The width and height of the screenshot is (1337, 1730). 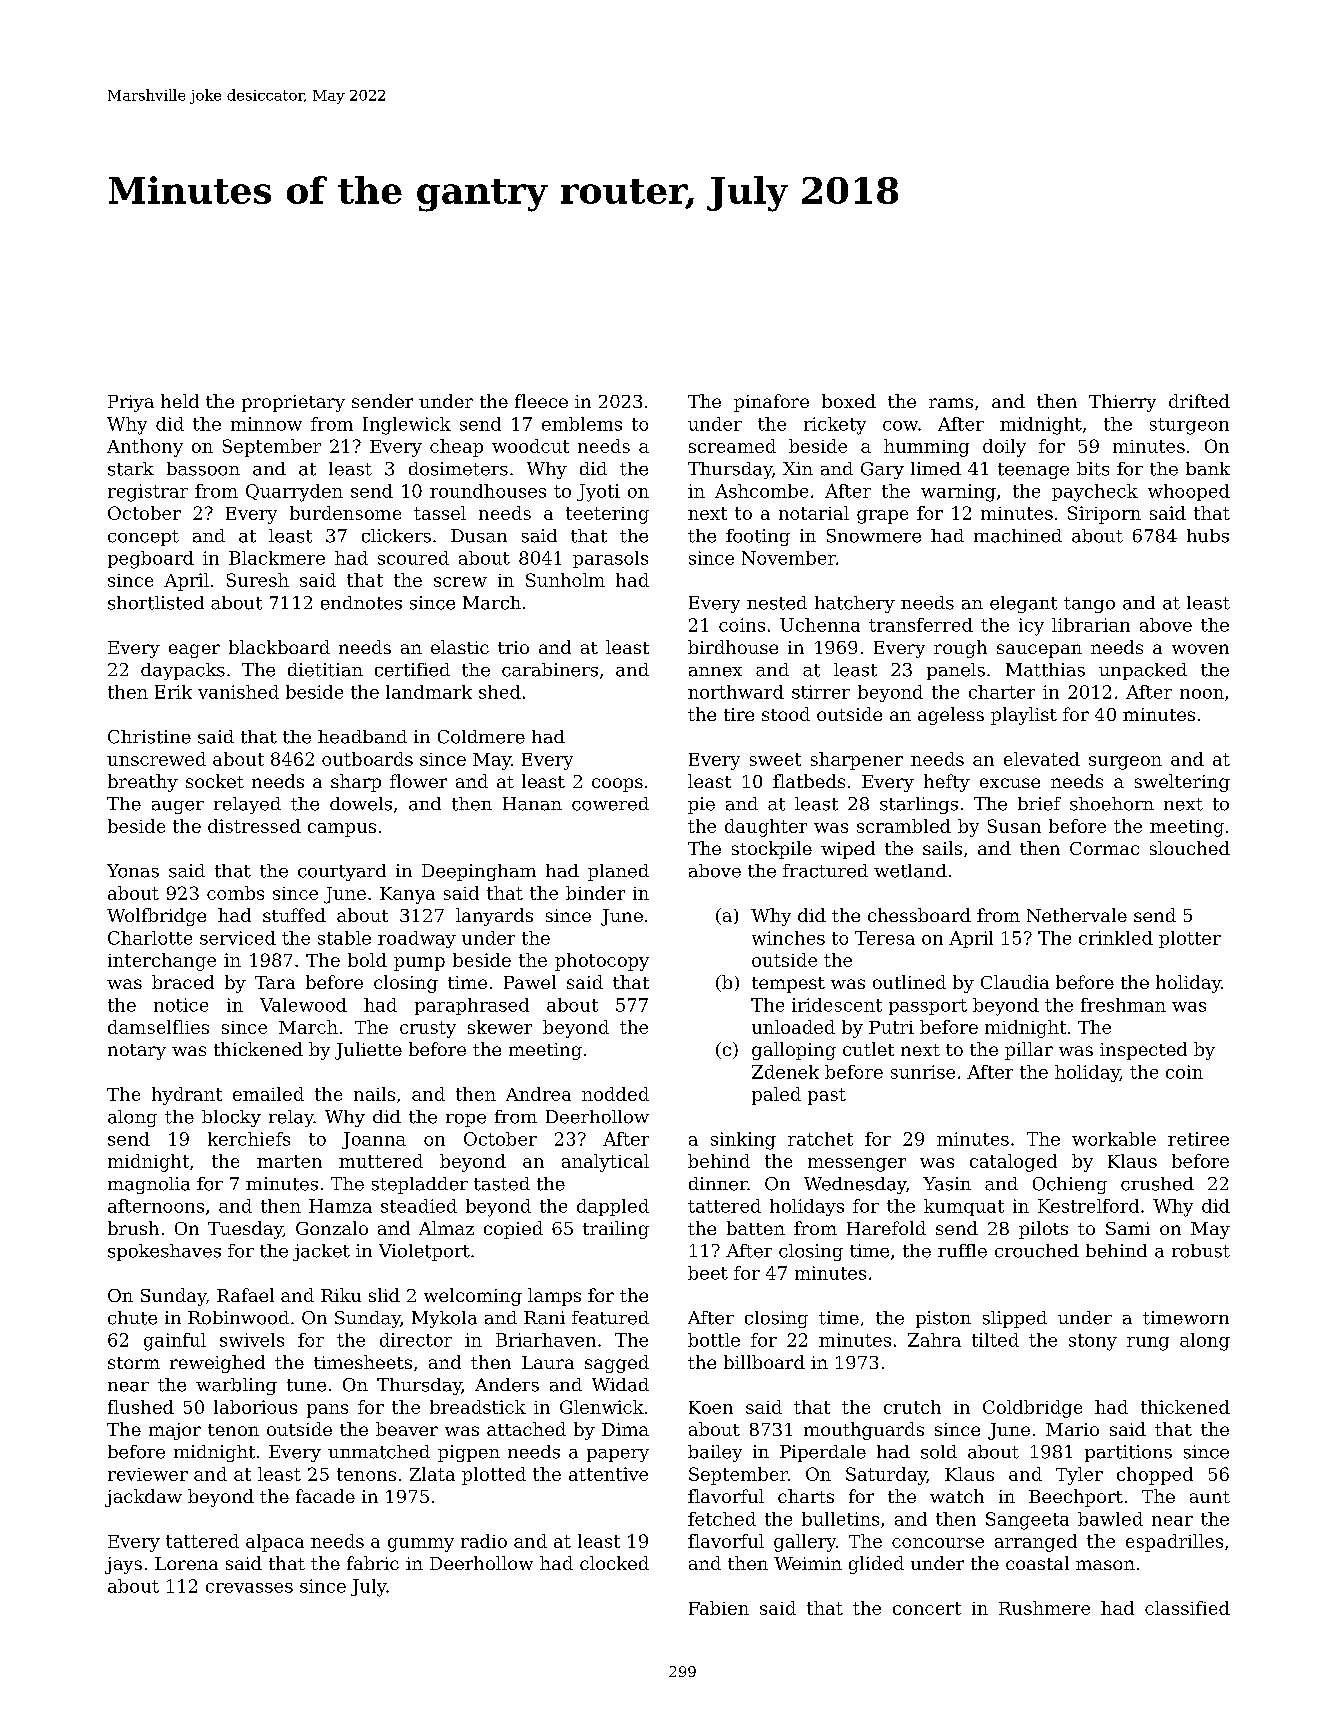 What do you see at coordinates (149, 1185) in the screenshot?
I see `magnolia` at bounding box center [149, 1185].
